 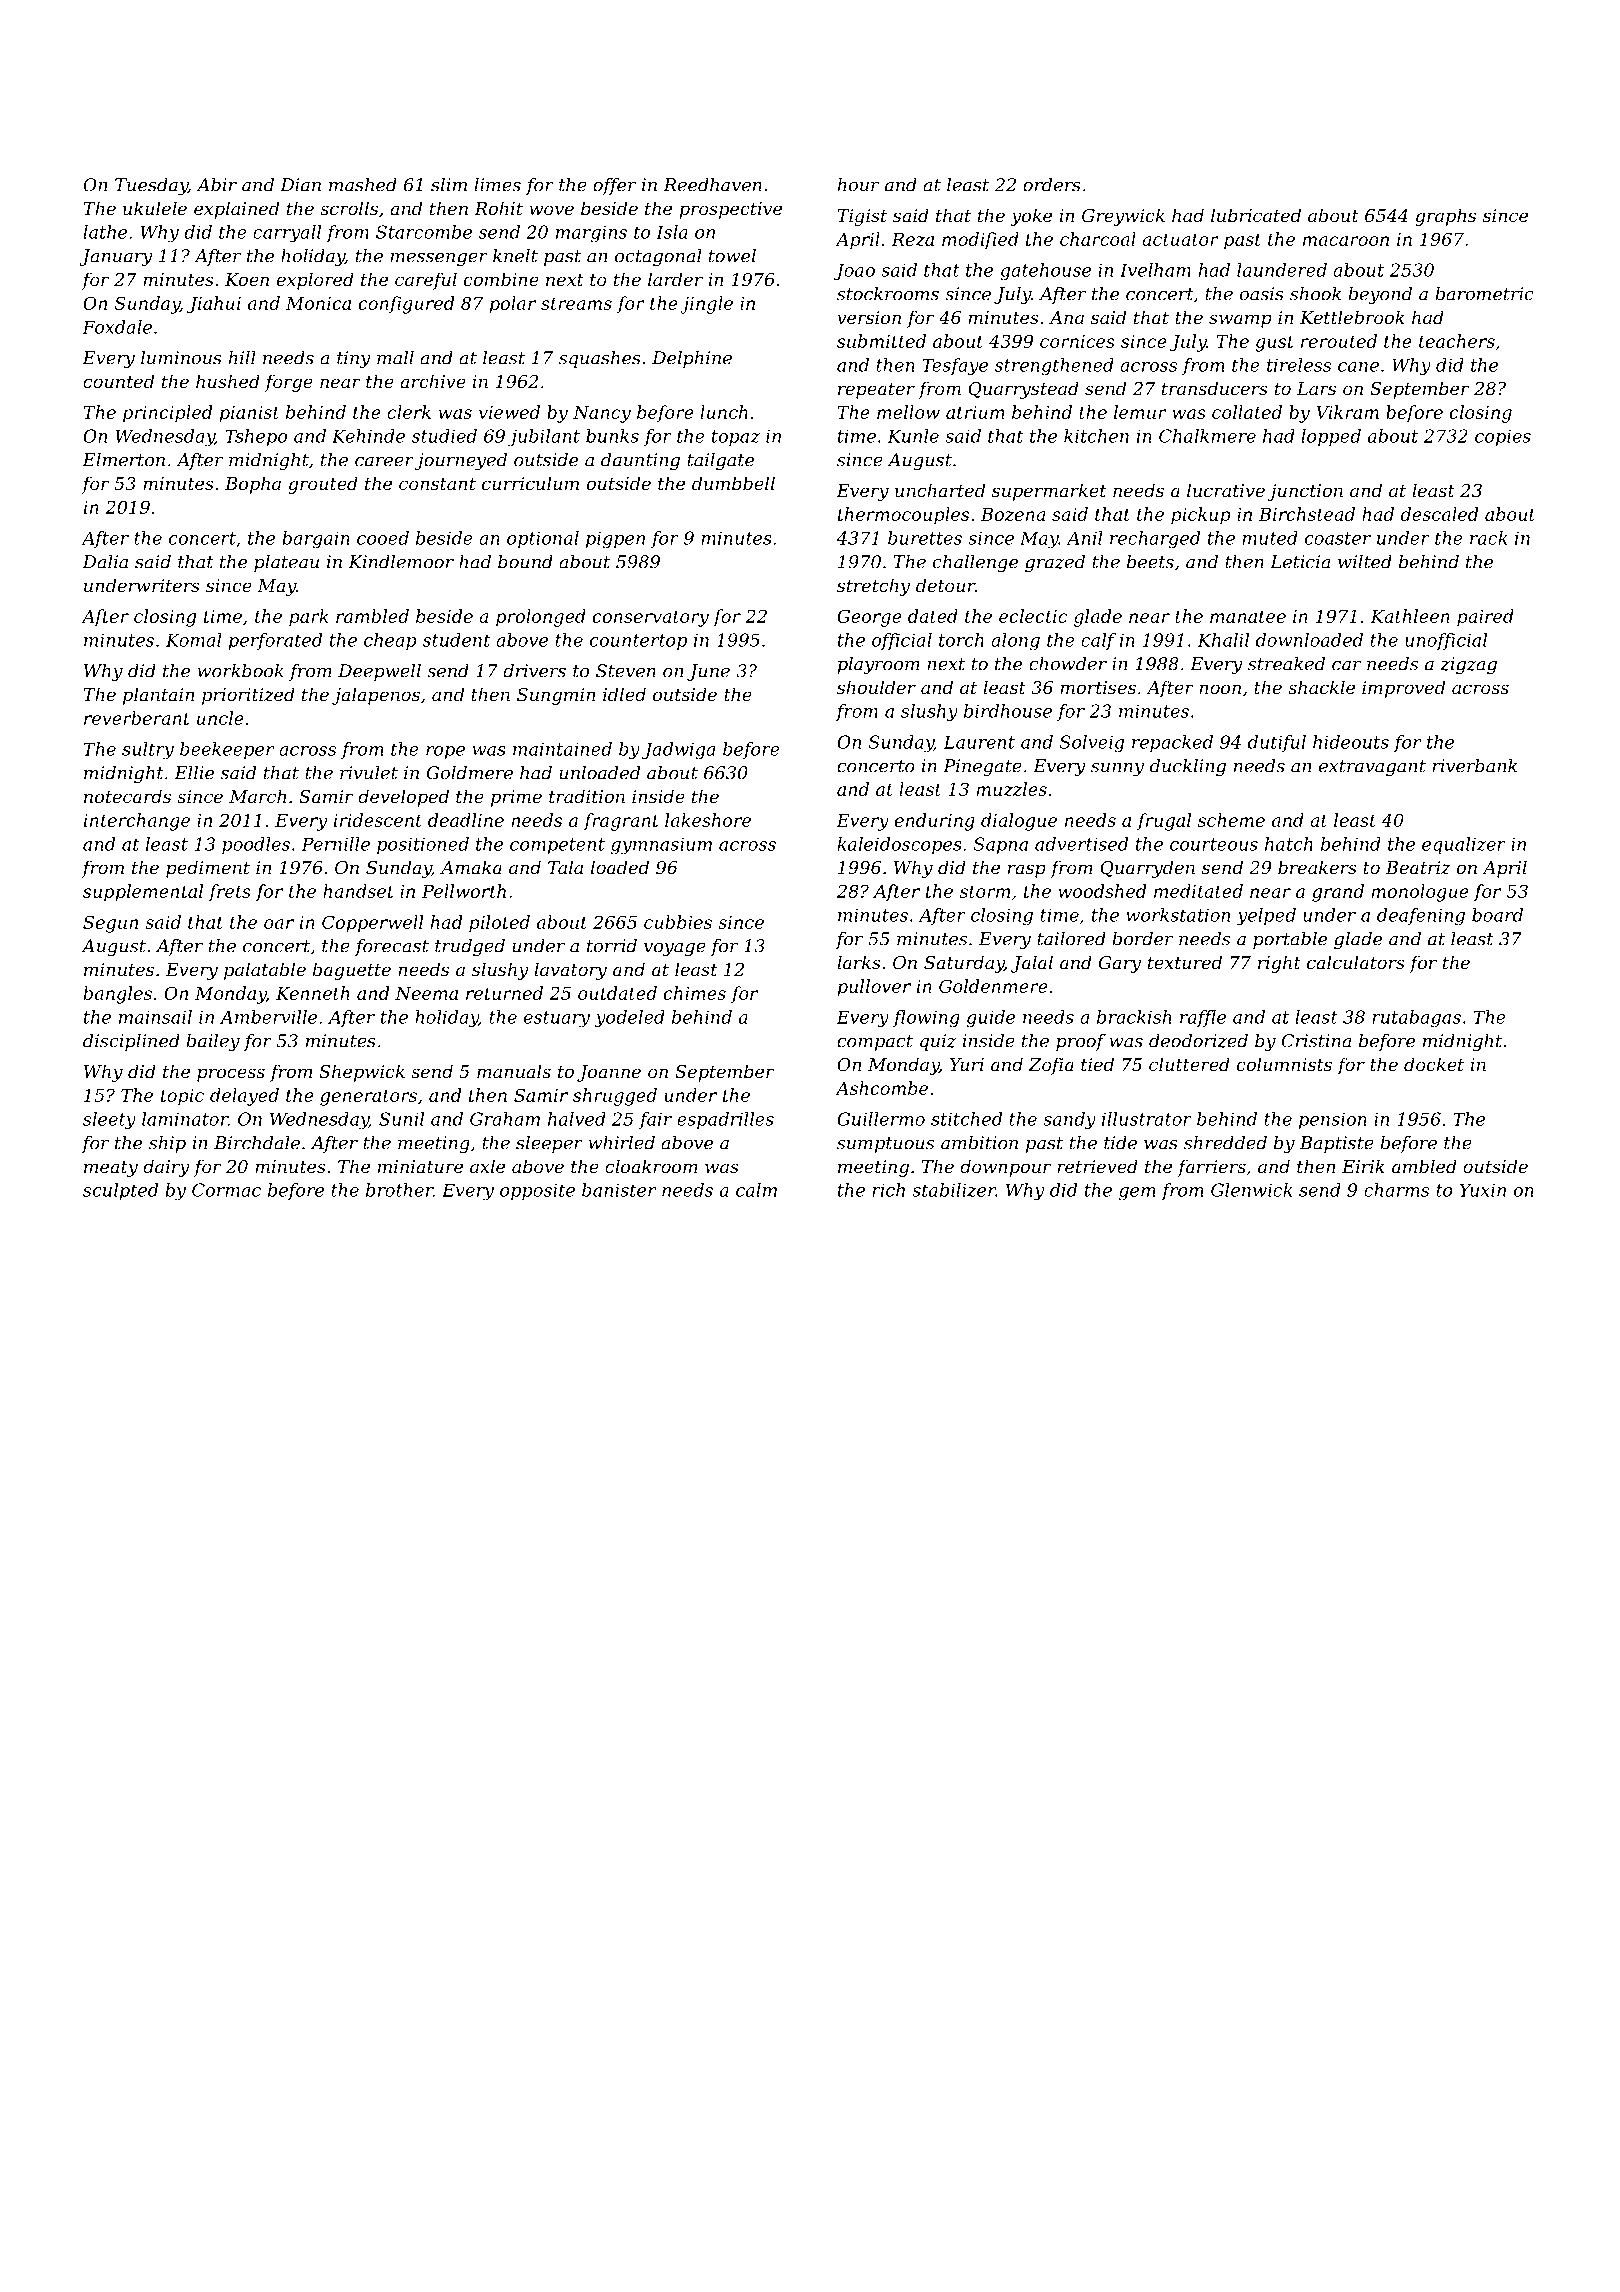 What do you see at coordinates (1277, 743) in the screenshot?
I see `dutiful` at bounding box center [1277, 743].
